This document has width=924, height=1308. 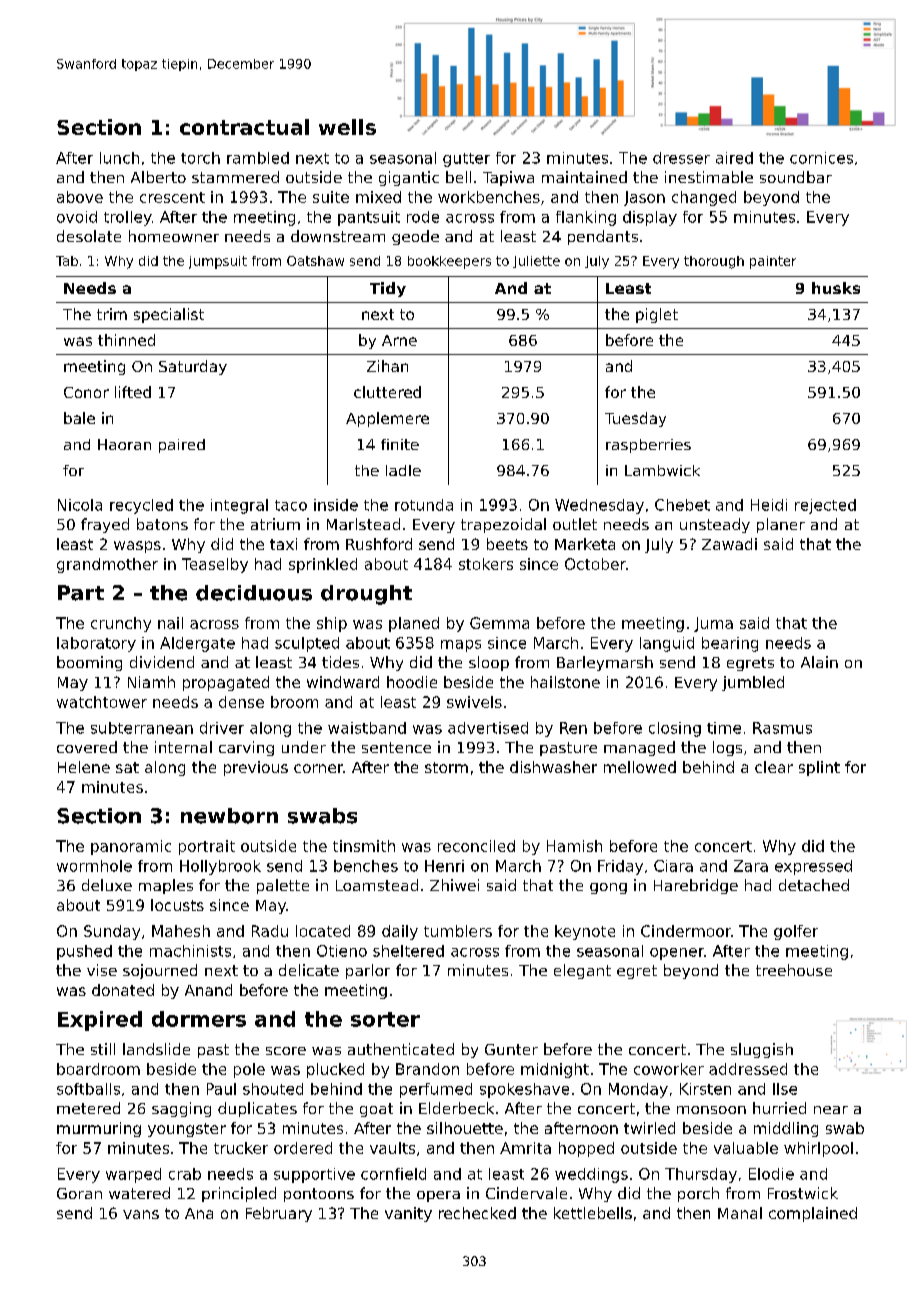 What do you see at coordinates (244, 127) in the document?
I see `contractual` at bounding box center [244, 127].
